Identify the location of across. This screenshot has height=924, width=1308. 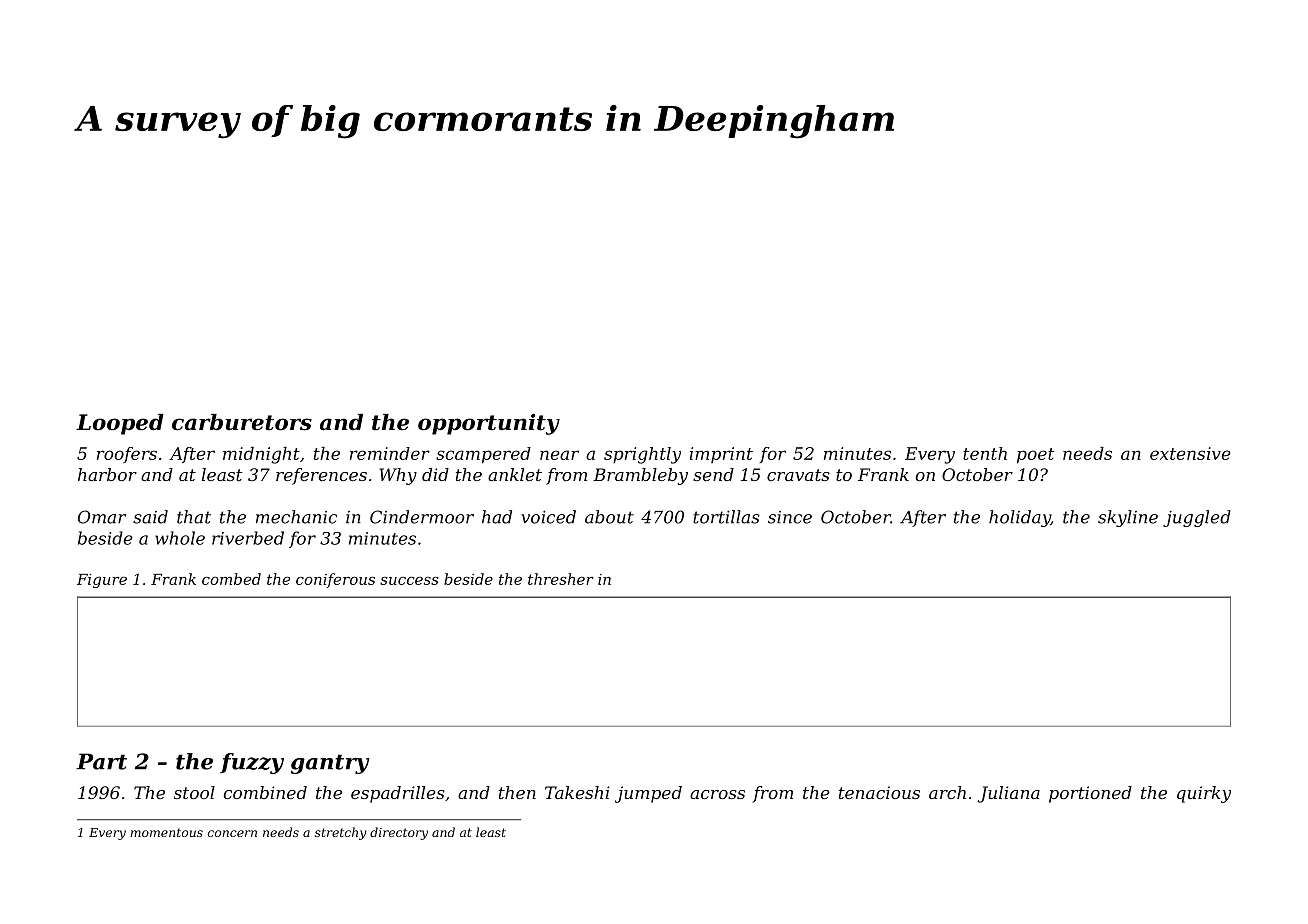
(717, 794).
